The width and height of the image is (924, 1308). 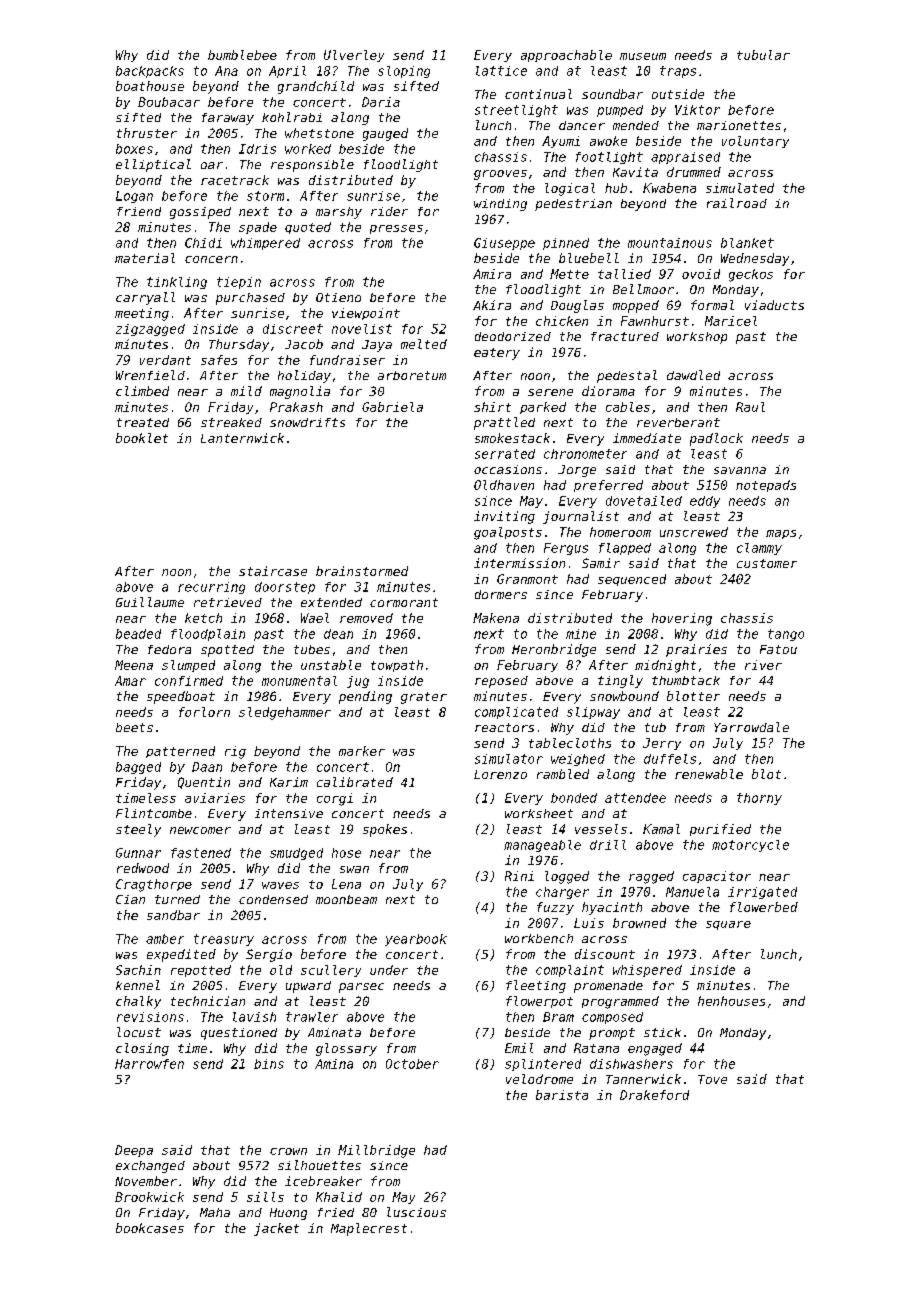 What do you see at coordinates (149, 1197) in the image?
I see `Brookwick` at bounding box center [149, 1197].
